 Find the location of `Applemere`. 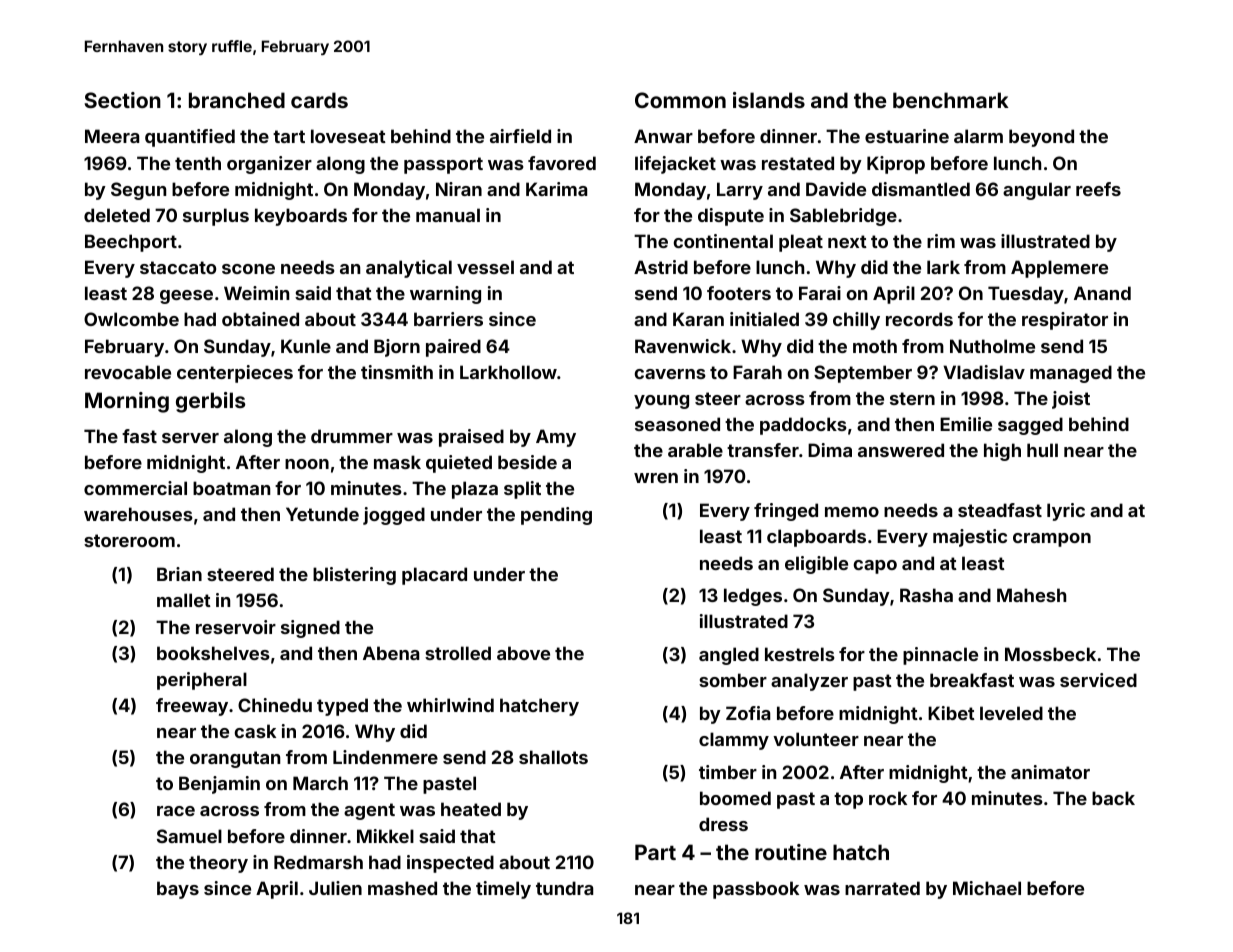

Applemere is located at coordinates (1059, 269).
